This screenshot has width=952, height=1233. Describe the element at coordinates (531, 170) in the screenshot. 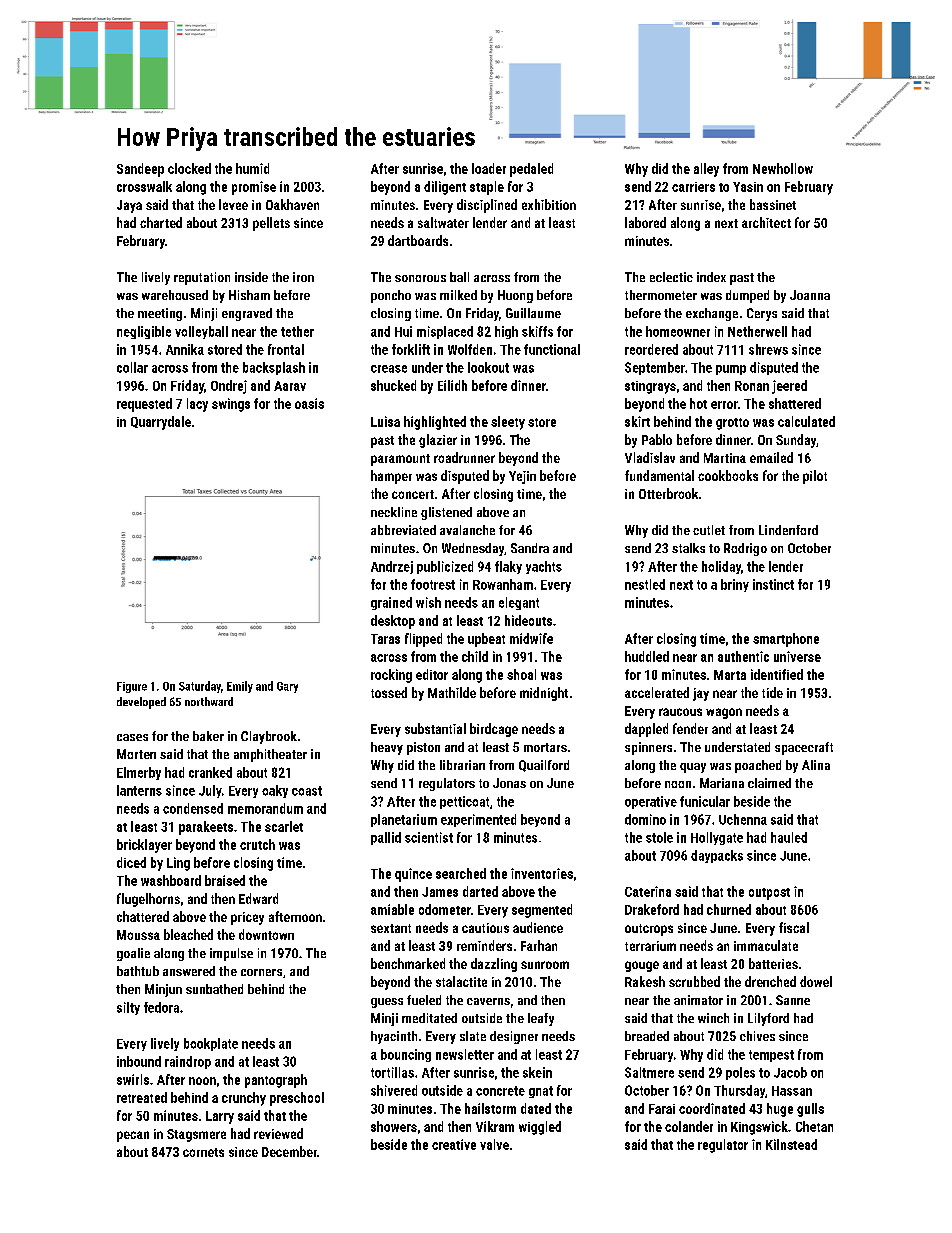

I see `pedaled` at that location.
